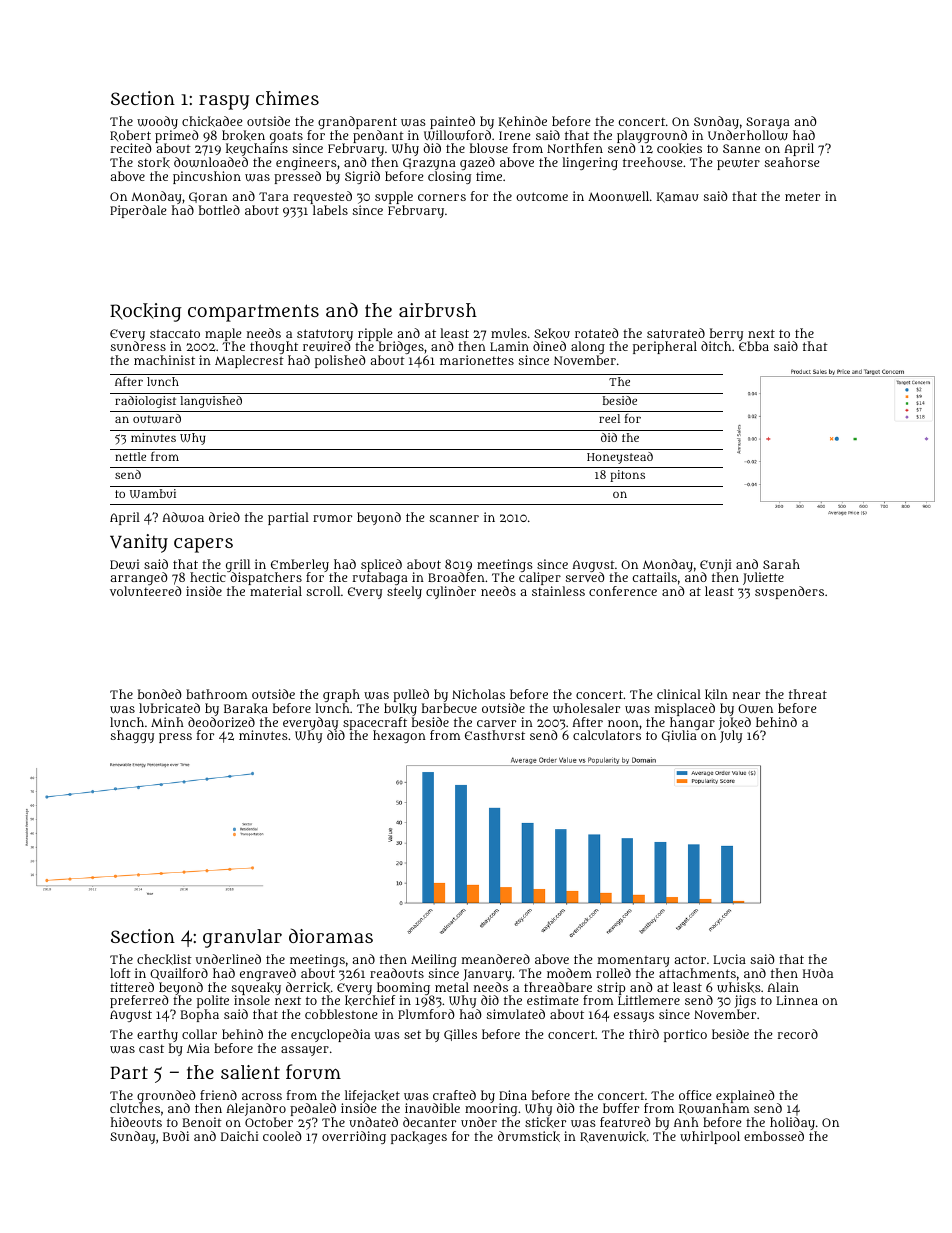 The height and width of the screenshot is (1233, 952). Describe the element at coordinates (160, 694) in the screenshot. I see `bonded` at that location.
